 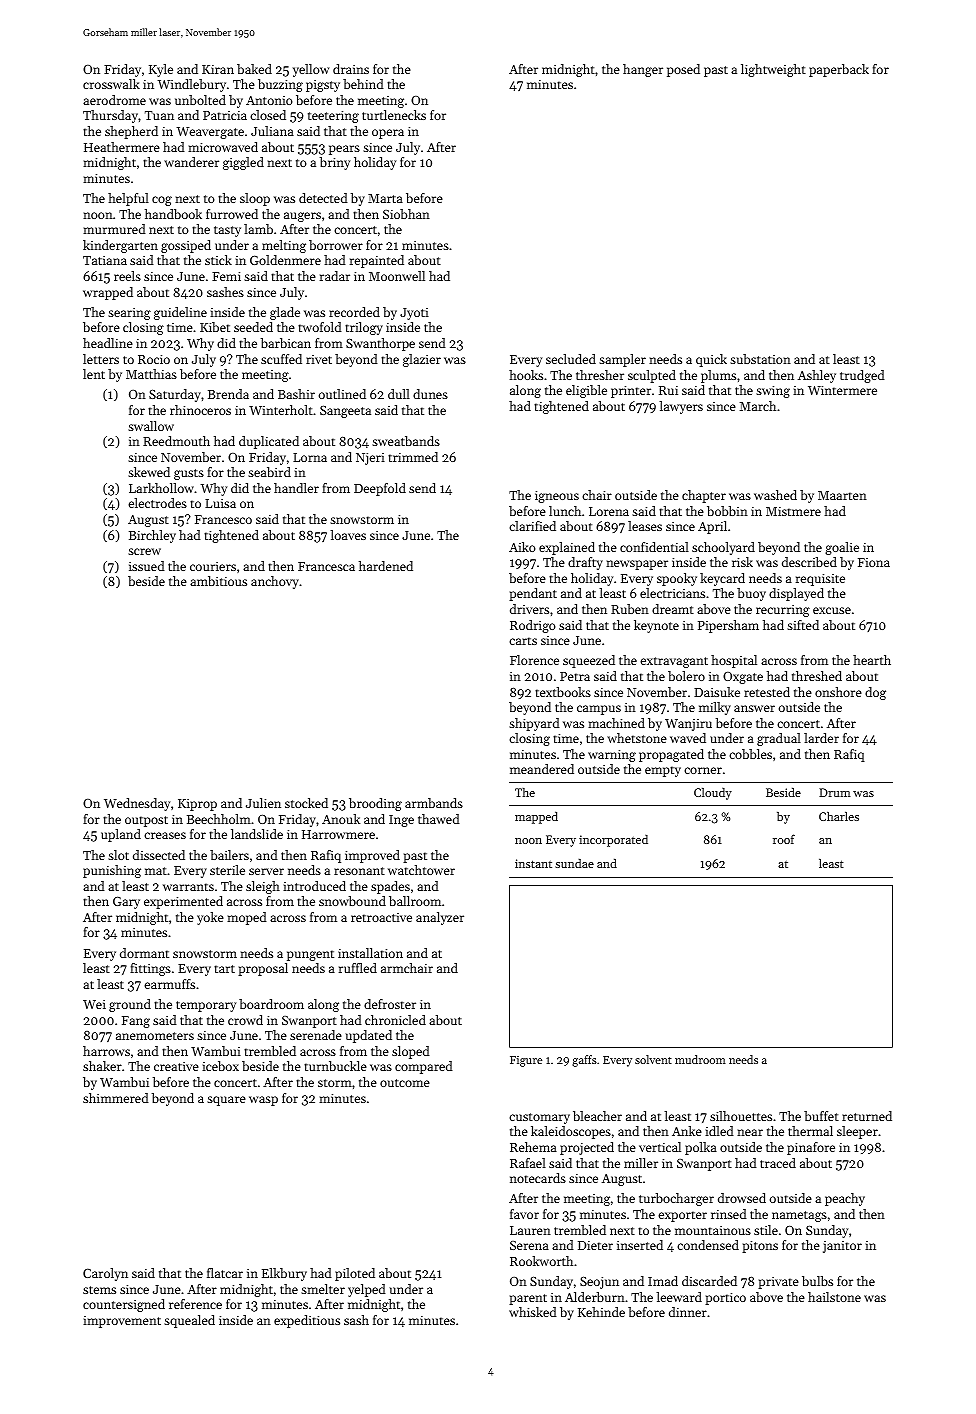 I want to click on Luisa, so click(x=220, y=503).
